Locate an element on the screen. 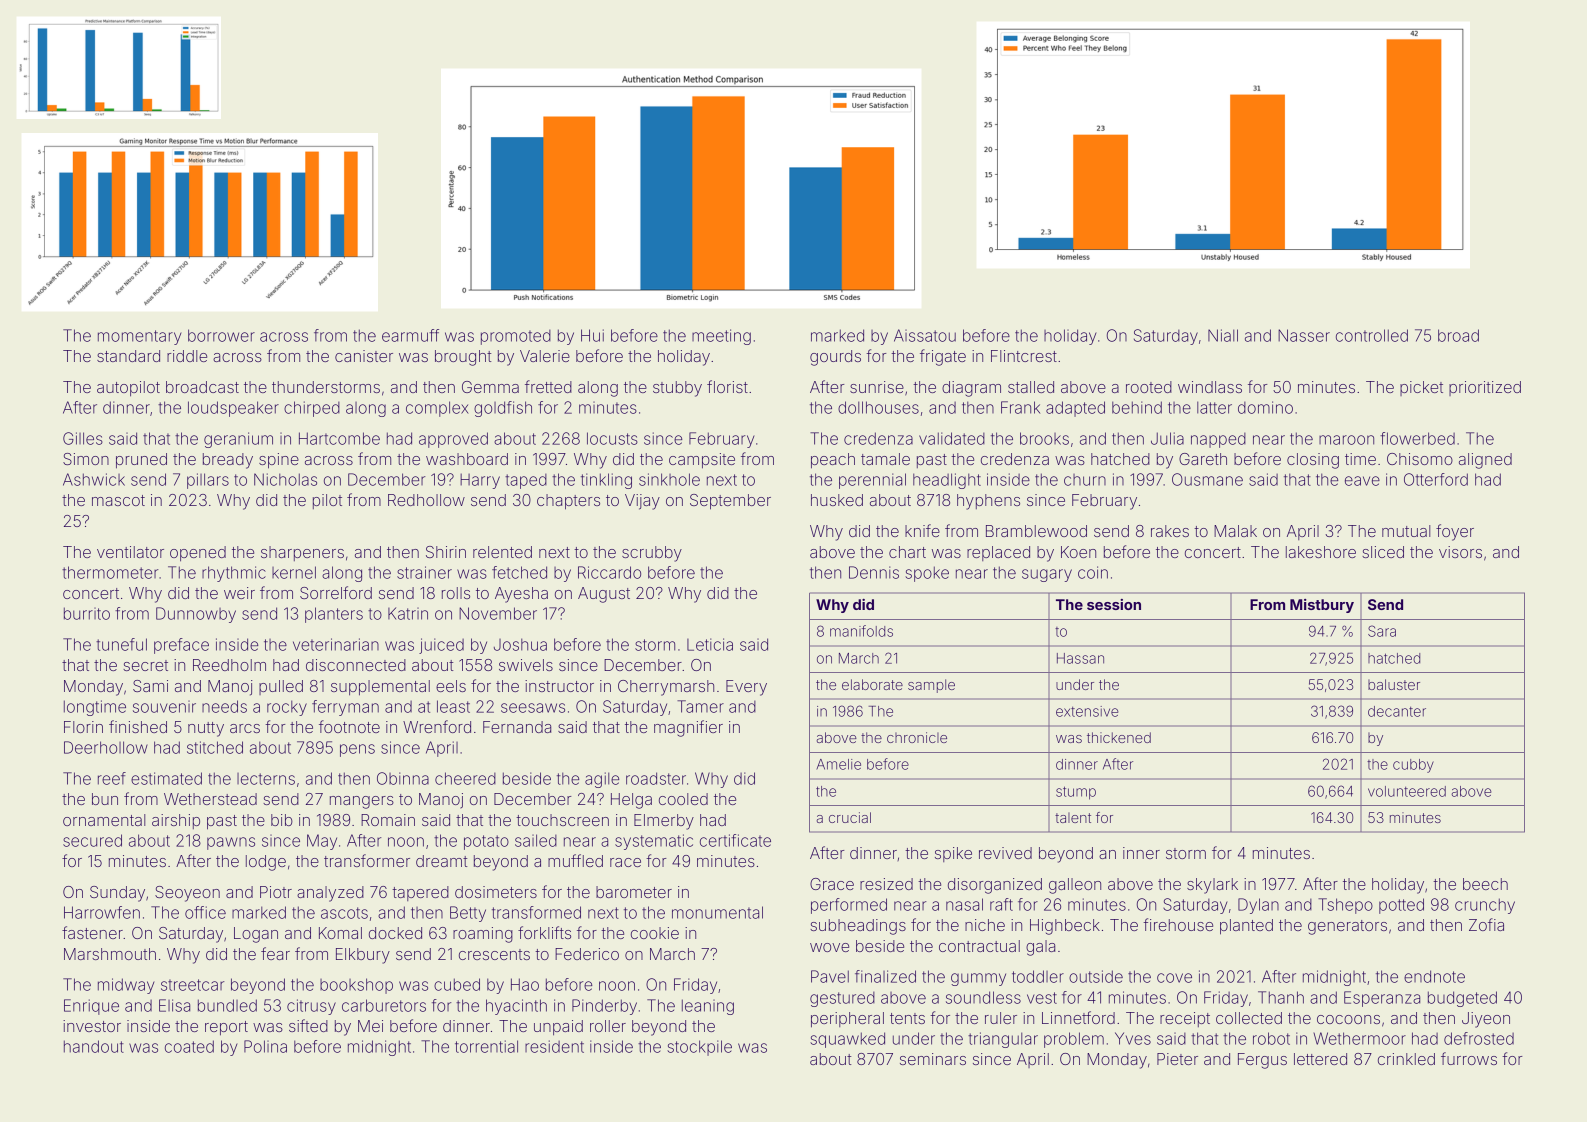 This screenshot has width=1587, height=1122. Ousmane is located at coordinates (1207, 479).
